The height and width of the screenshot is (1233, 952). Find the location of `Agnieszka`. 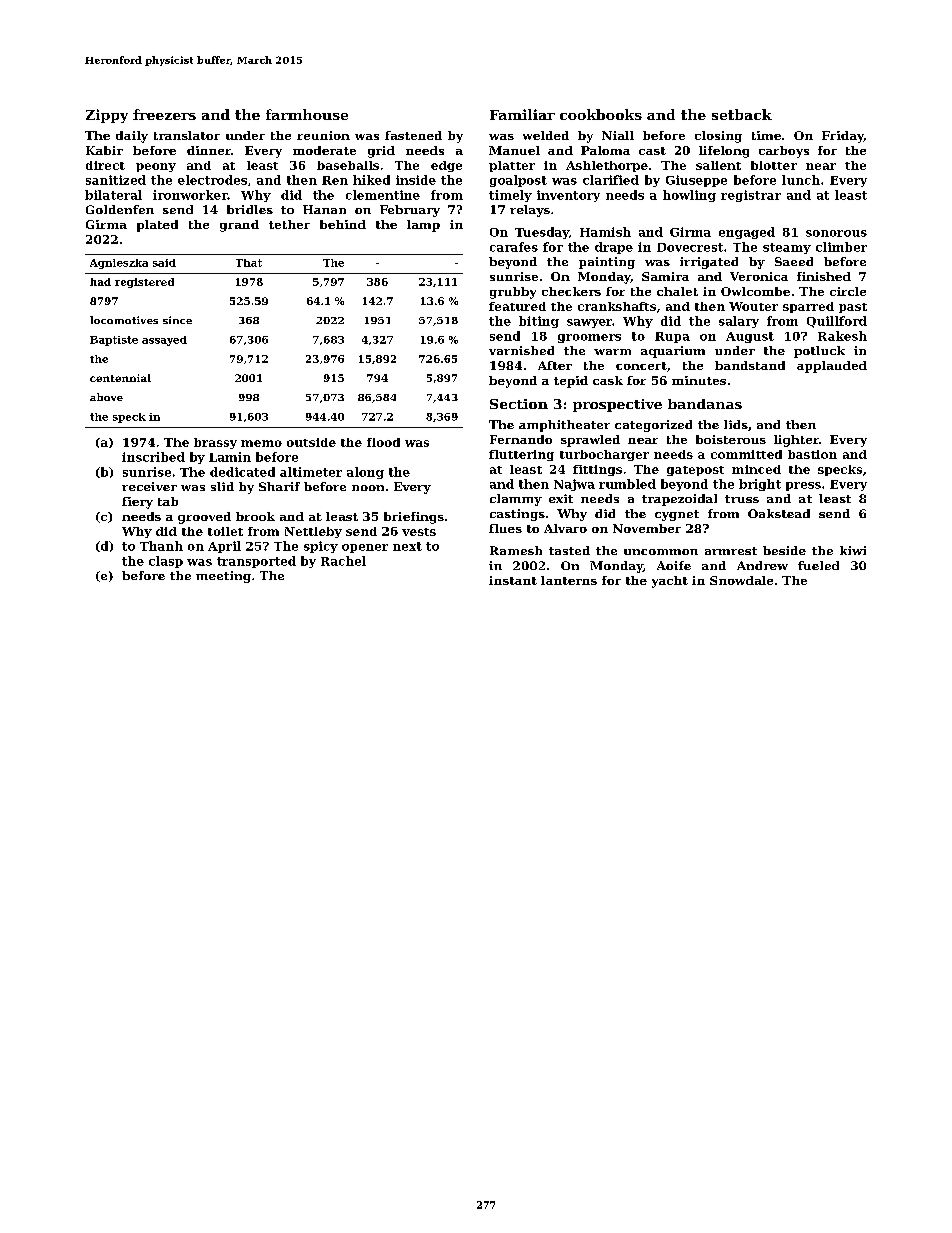

Agnieszka is located at coordinates (119, 264).
